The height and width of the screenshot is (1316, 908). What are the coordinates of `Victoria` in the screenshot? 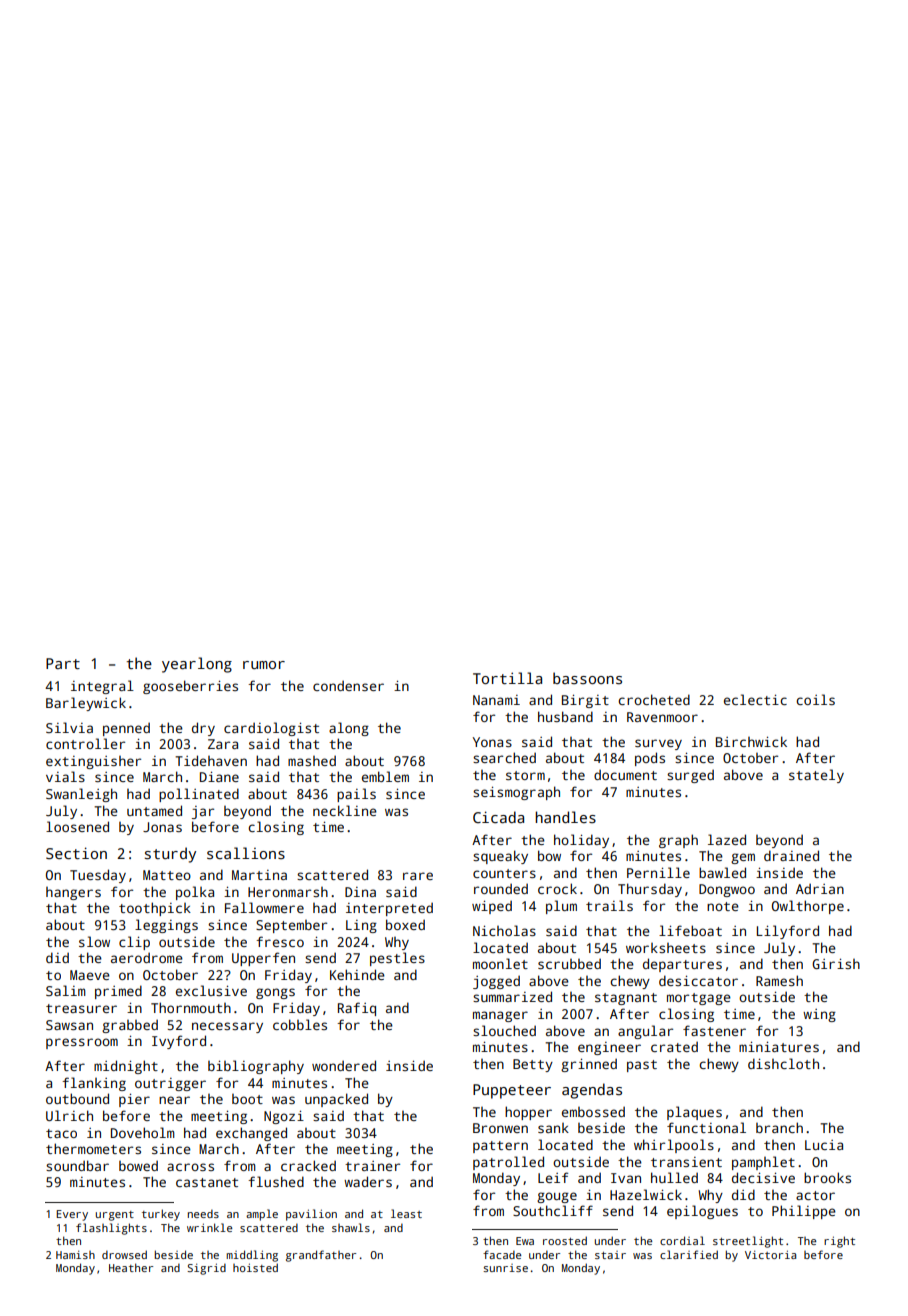 It's located at (770, 1254).
